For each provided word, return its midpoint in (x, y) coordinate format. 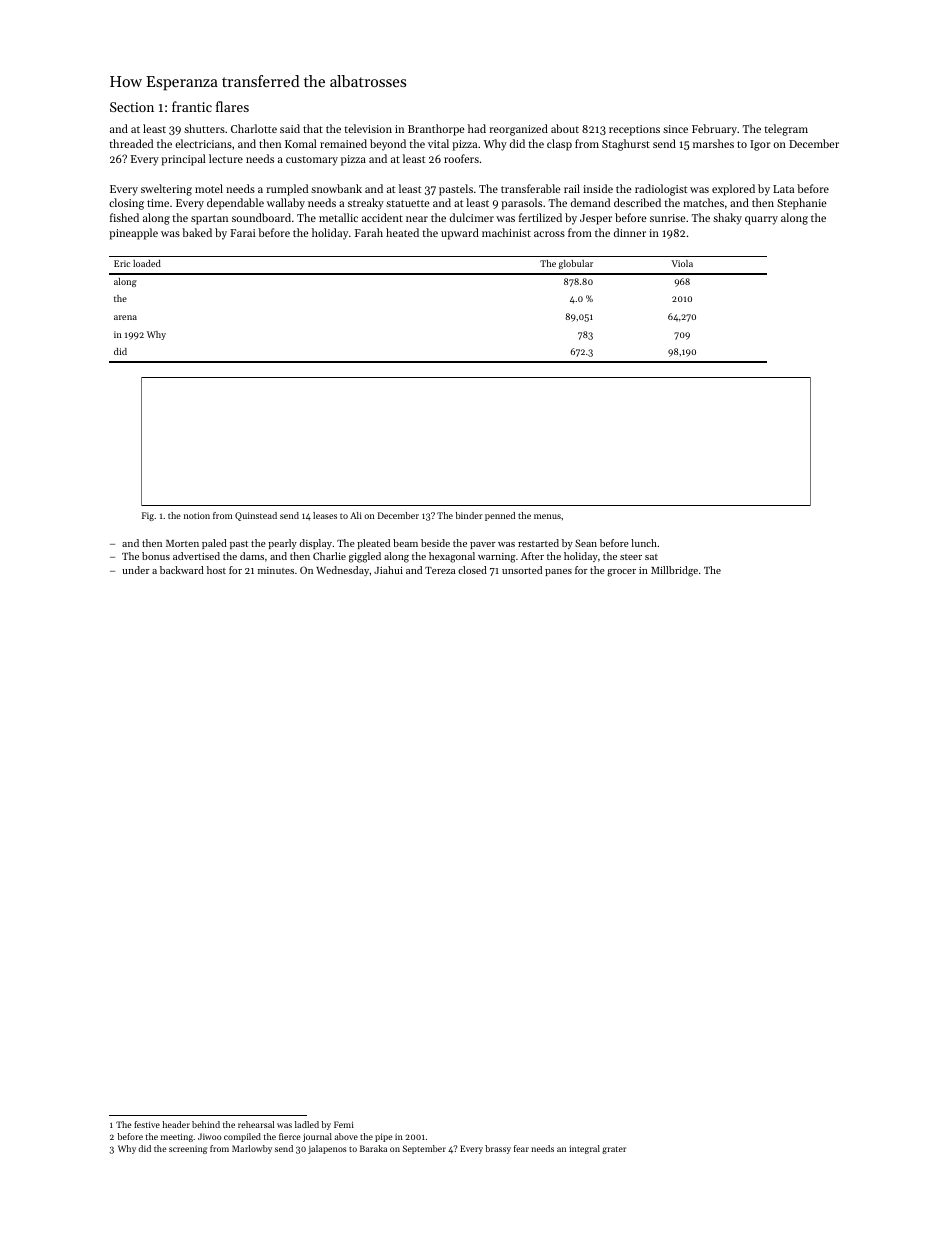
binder (469, 515)
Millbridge (674, 571)
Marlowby (252, 1149)
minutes (276, 570)
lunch (644, 543)
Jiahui (388, 570)
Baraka (373, 1148)
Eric (122, 263)
